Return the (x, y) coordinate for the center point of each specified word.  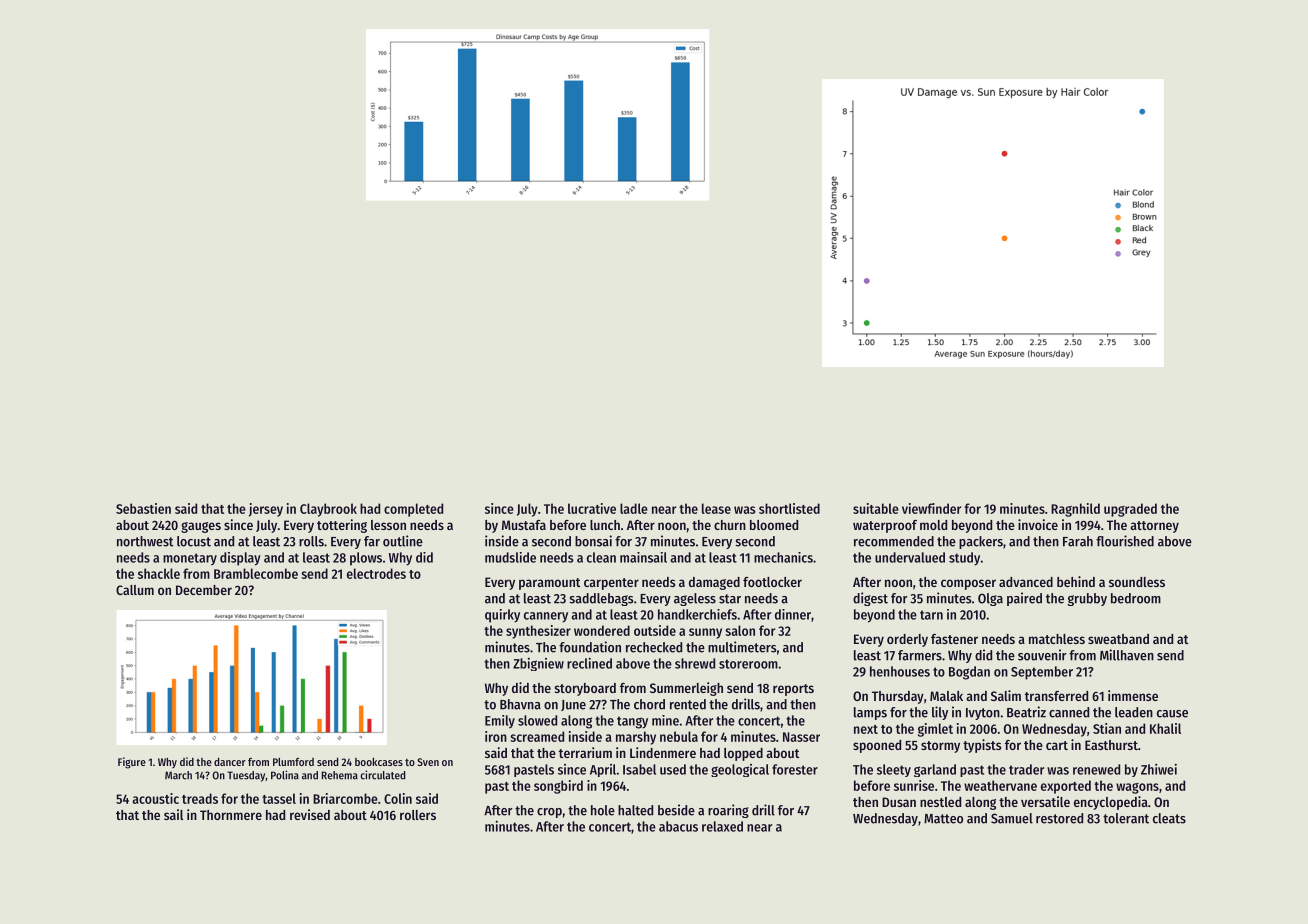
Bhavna (520, 704)
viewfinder (931, 508)
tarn (931, 615)
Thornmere (231, 815)
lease (716, 508)
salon (740, 630)
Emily (500, 722)
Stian (1107, 728)
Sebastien (143, 508)
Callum (135, 590)
